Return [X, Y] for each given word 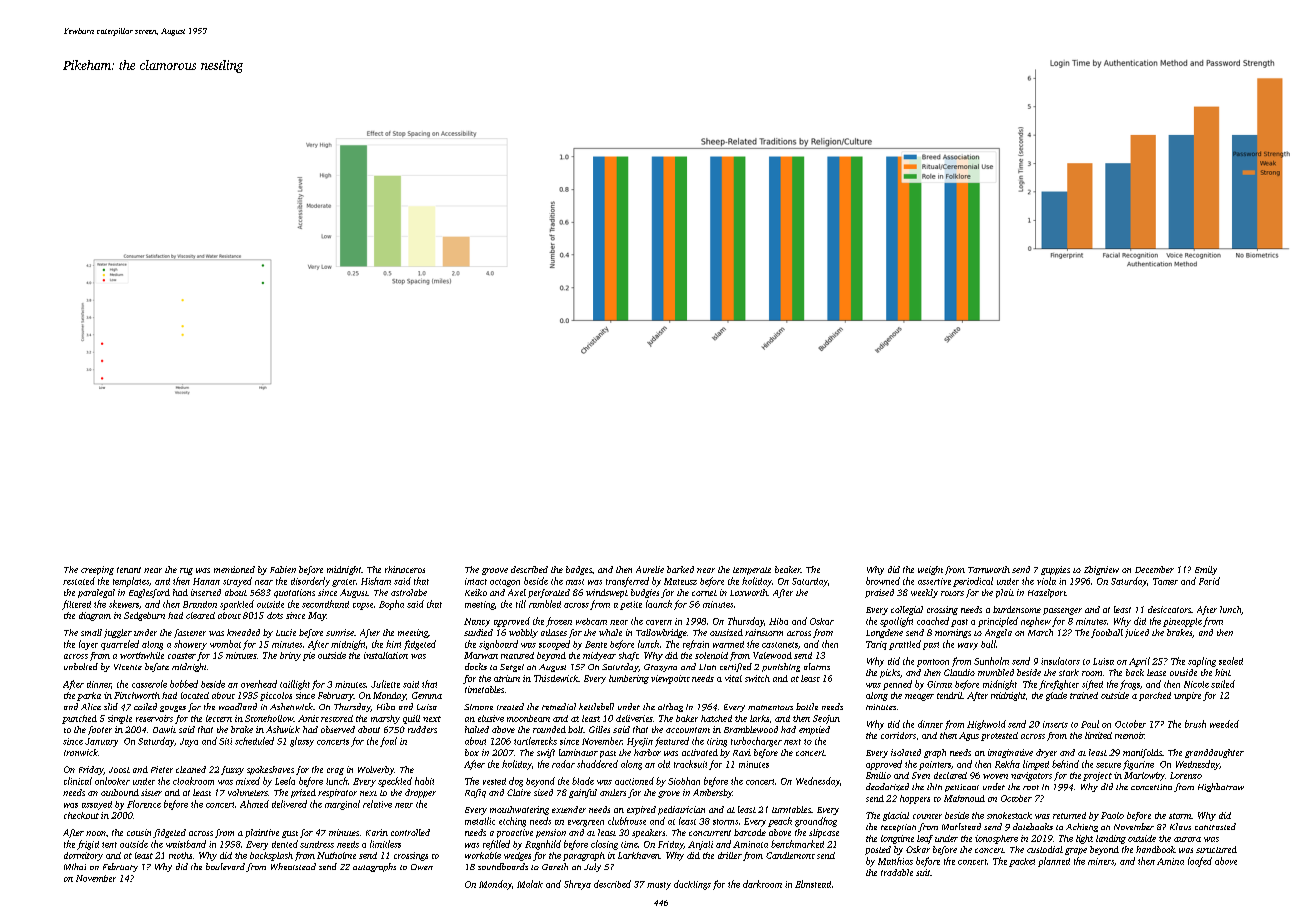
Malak [530, 884]
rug [186, 571]
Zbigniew [1101, 570]
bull [988, 644]
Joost [119, 770]
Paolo [1112, 815]
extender [569, 809]
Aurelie [650, 569]
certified [736, 667]
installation [386, 655]
